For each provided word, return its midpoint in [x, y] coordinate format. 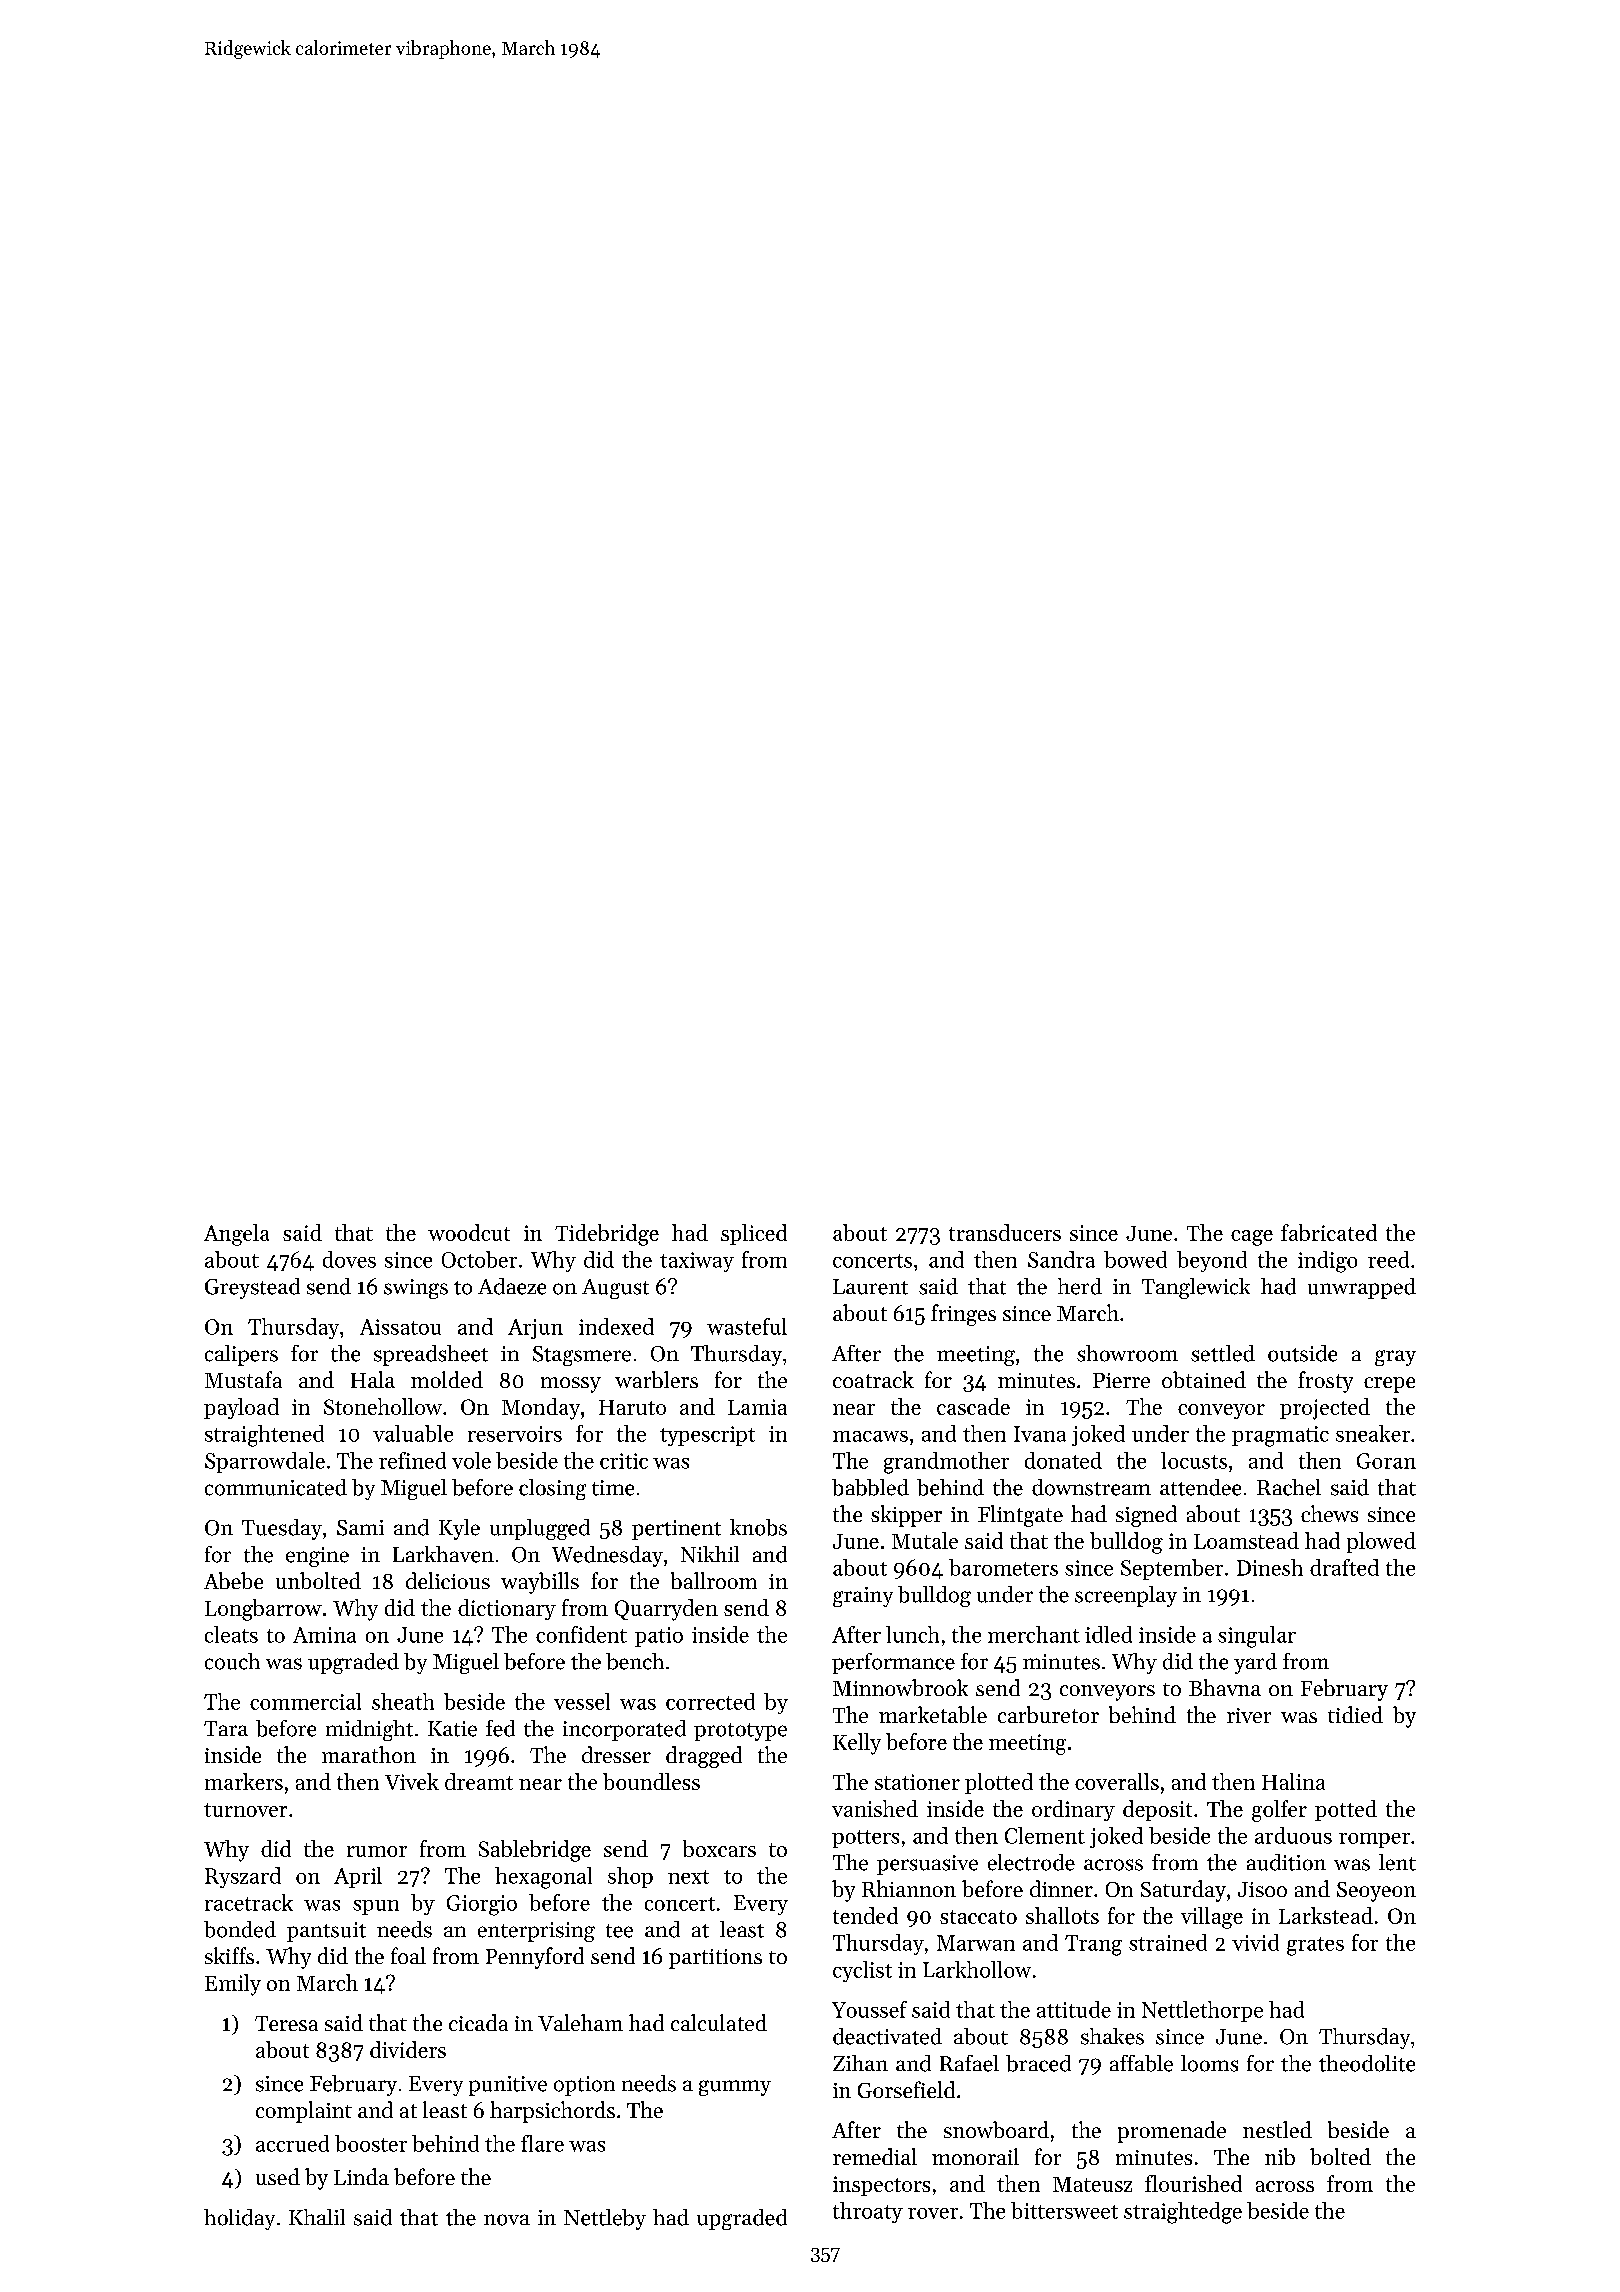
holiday [239, 2219]
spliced [754, 1234]
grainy [863, 1597]
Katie [452, 1729]
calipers [241, 1355]
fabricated [1329, 1232]
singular [1257, 1637]
